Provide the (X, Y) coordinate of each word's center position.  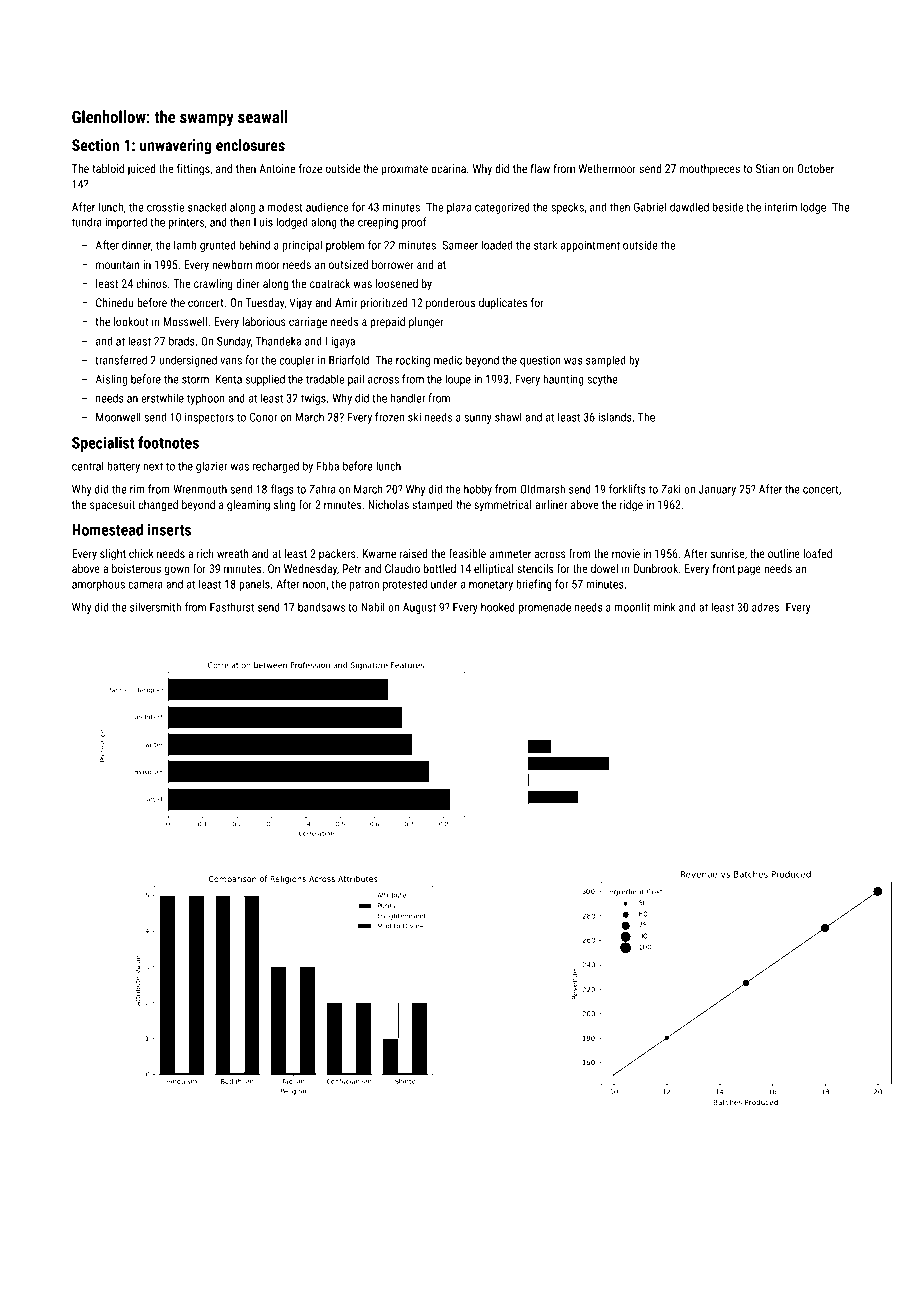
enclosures (250, 145)
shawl (508, 417)
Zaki (670, 489)
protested (405, 585)
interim (781, 207)
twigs (313, 399)
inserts (169, 530)
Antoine (277, 168)
